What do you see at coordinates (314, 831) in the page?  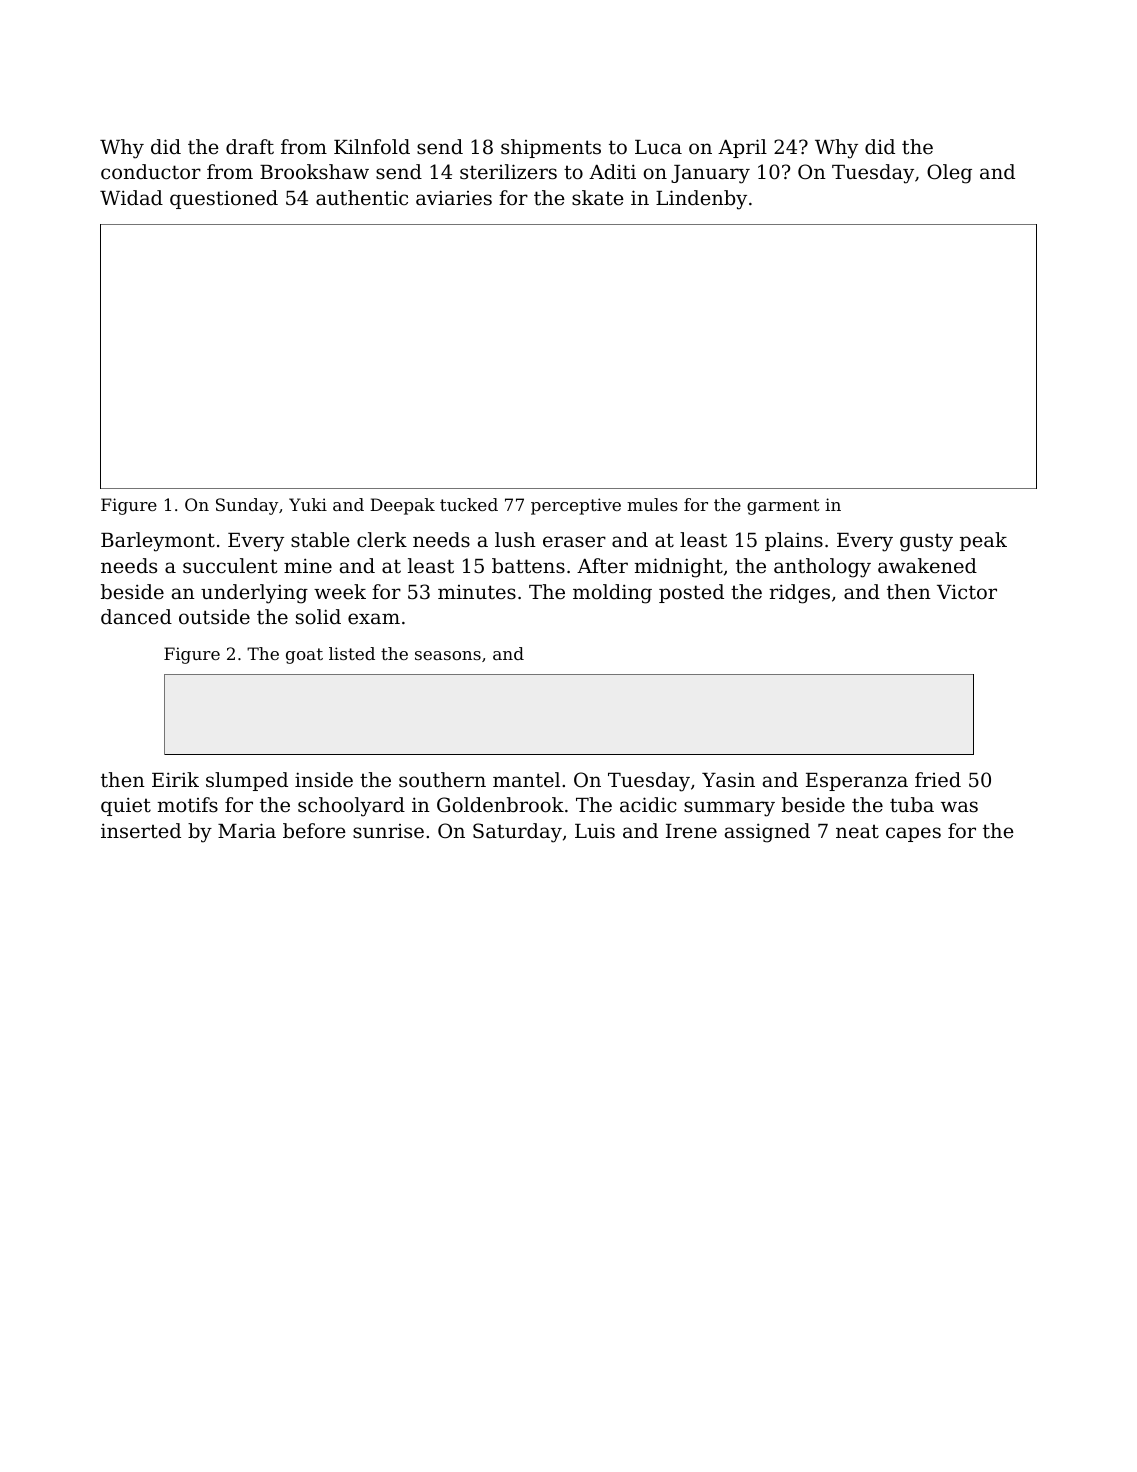 I see `before` at bounding box center [314, 831].
